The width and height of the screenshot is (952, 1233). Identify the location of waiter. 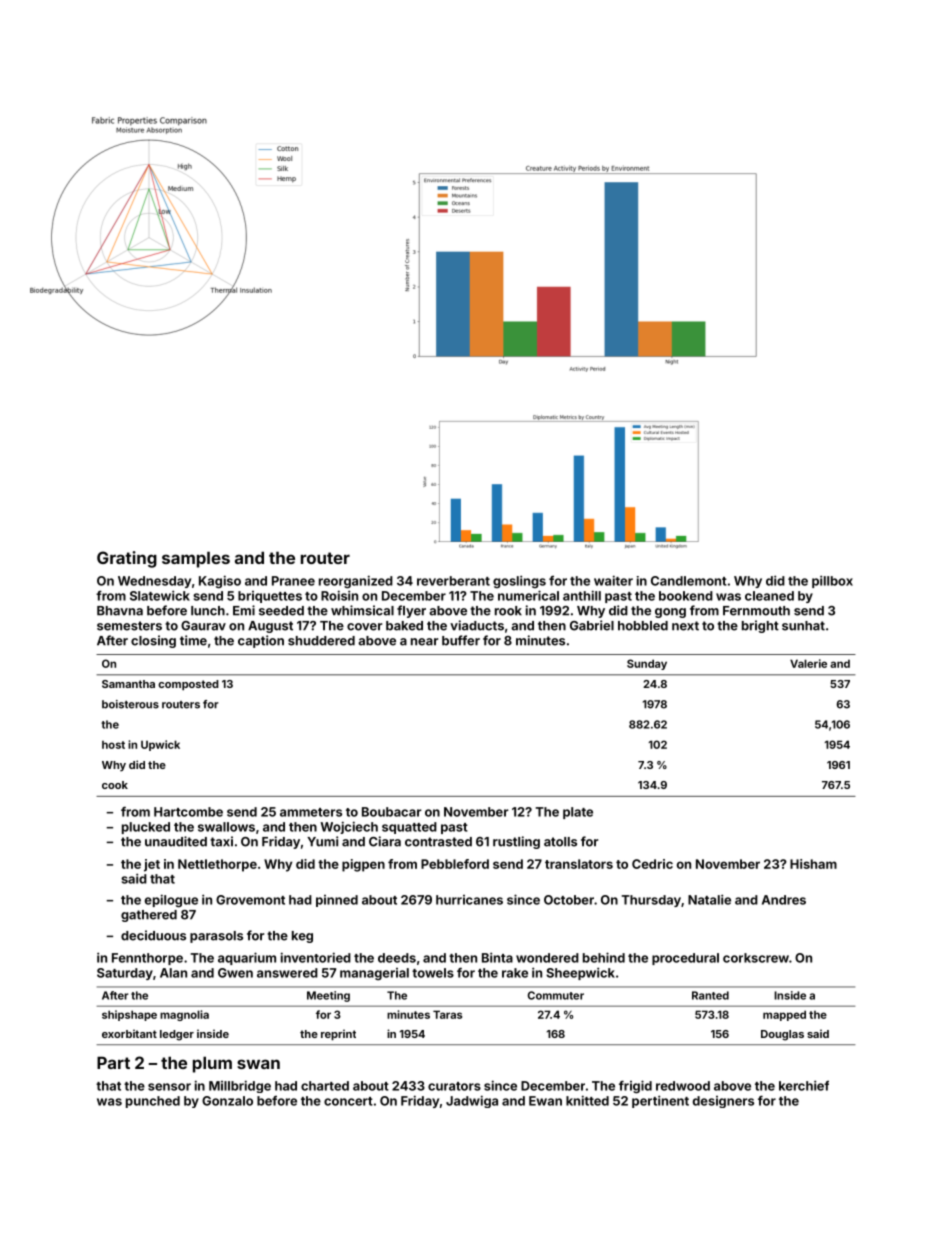
(613, 580).
